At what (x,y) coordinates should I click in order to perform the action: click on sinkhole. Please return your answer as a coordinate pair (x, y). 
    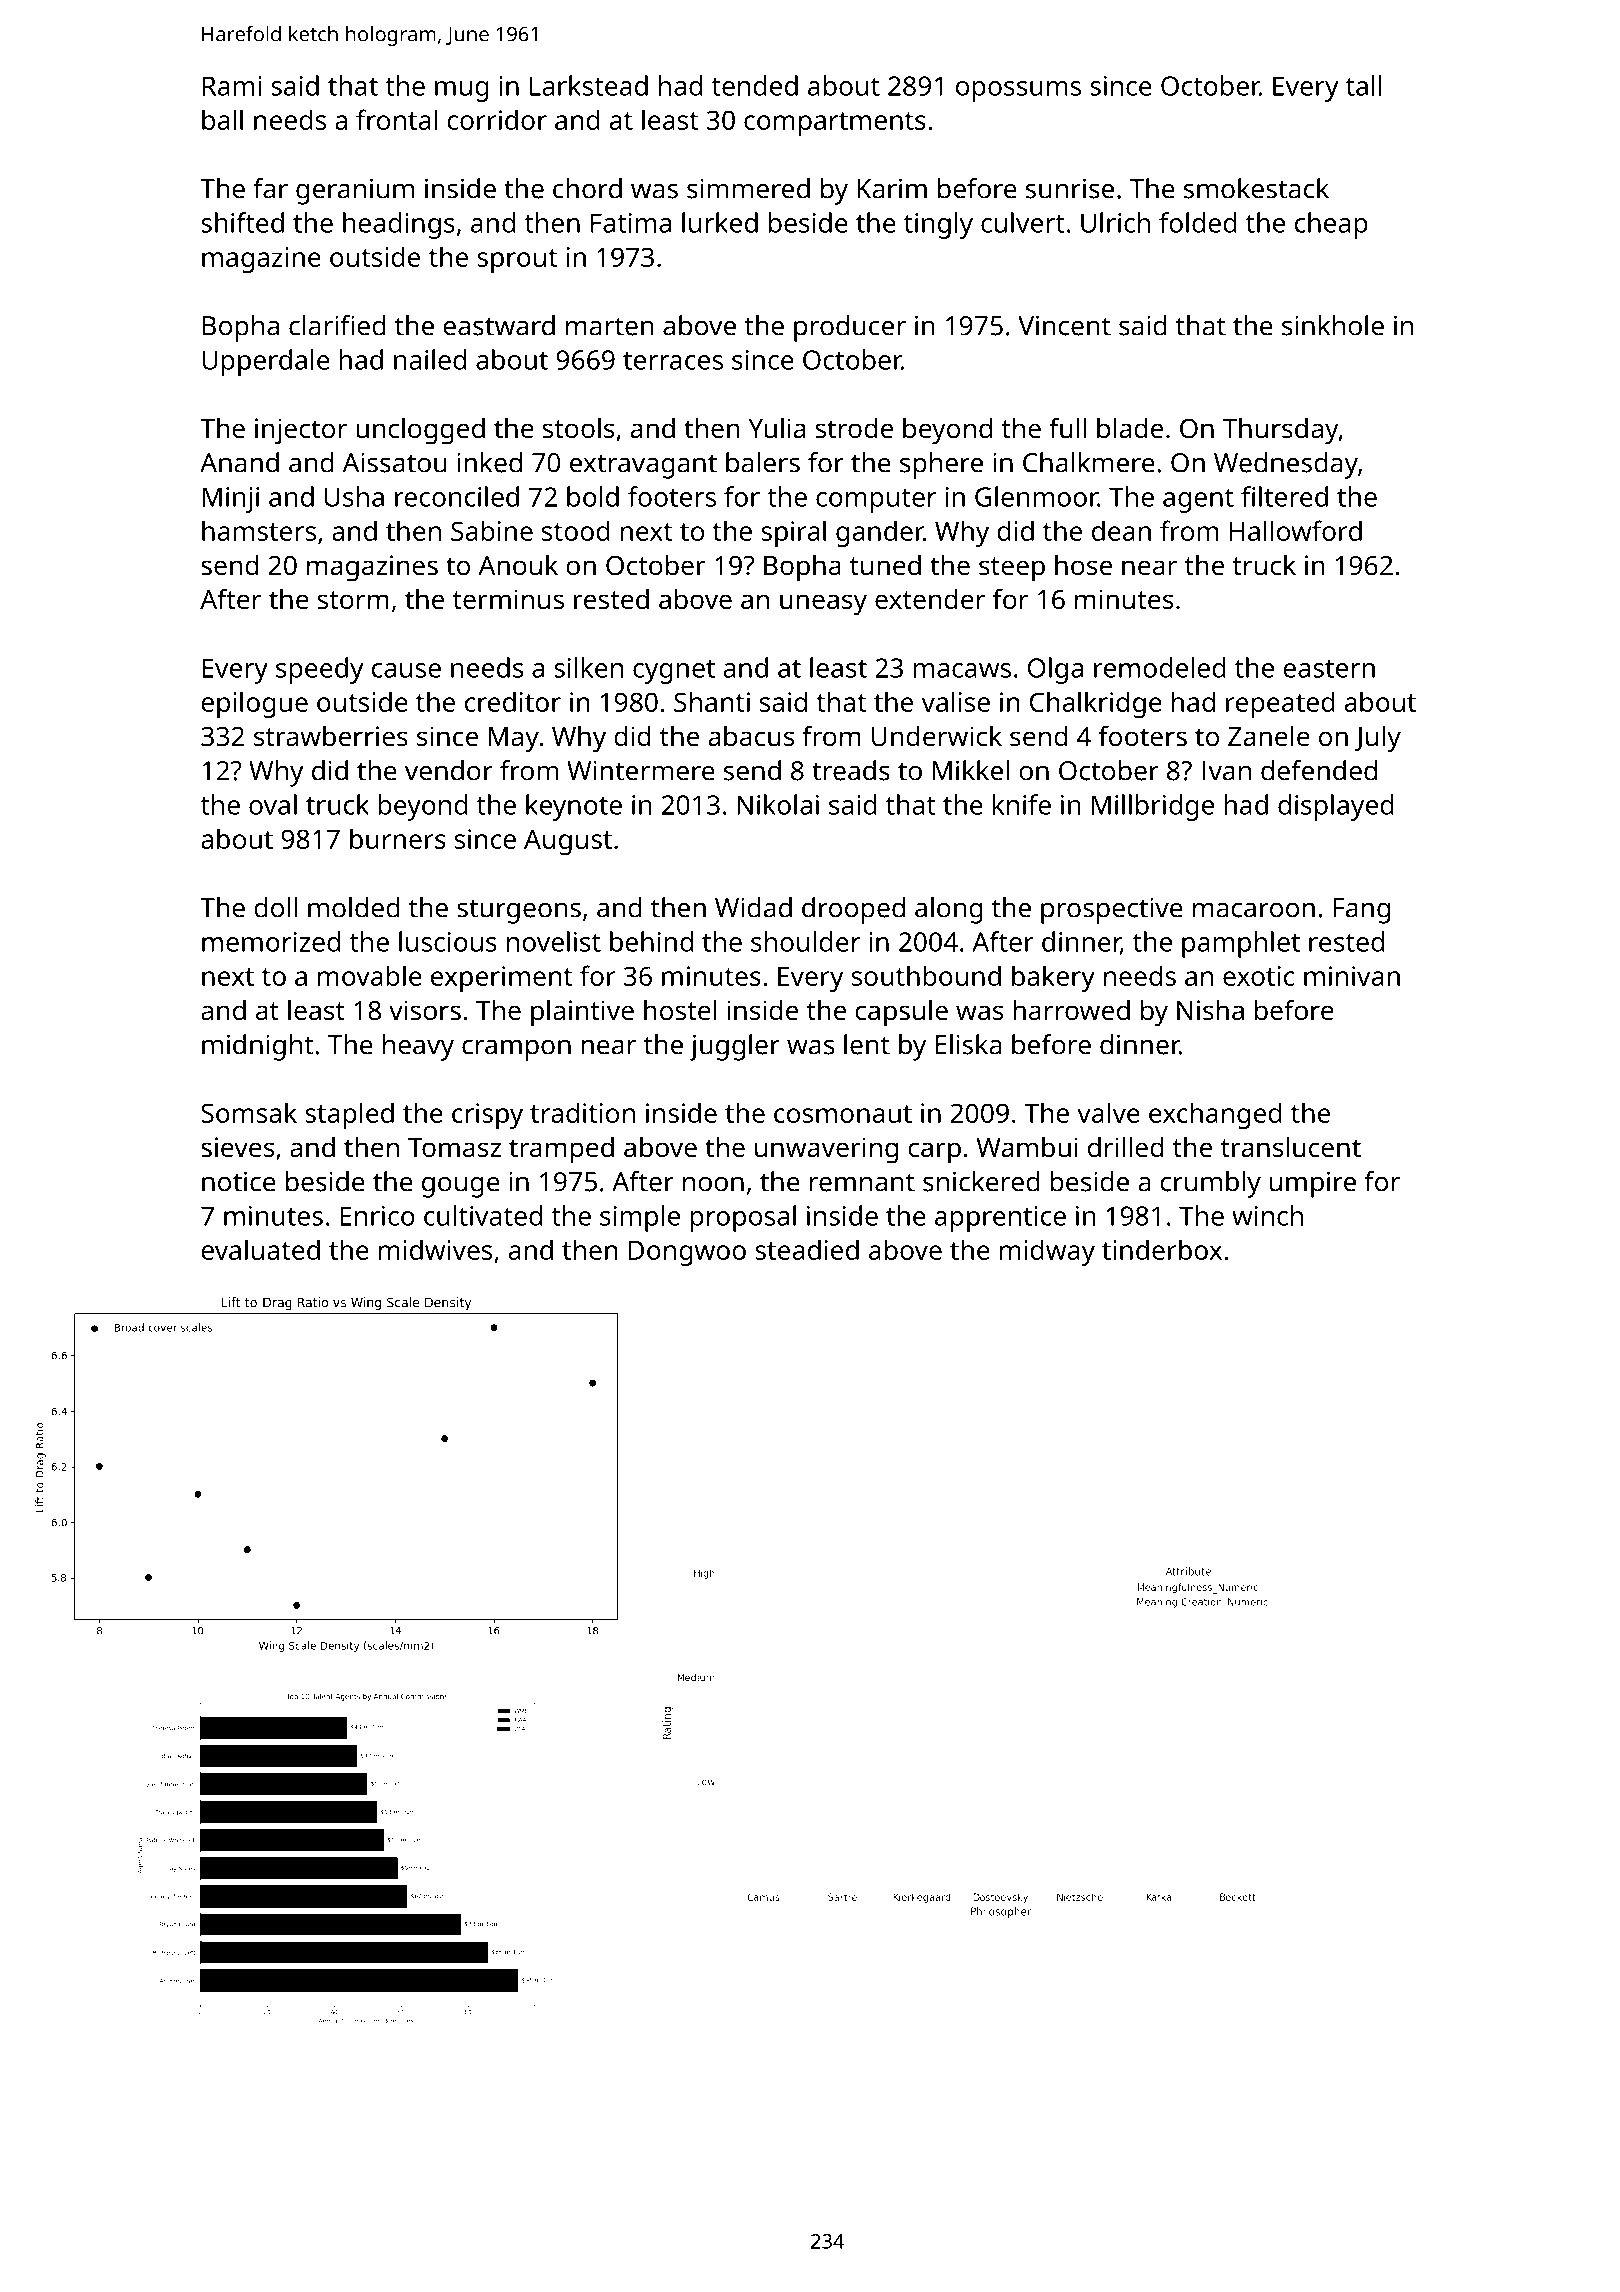
    Looking at the image, I should click on (1333, 325).
